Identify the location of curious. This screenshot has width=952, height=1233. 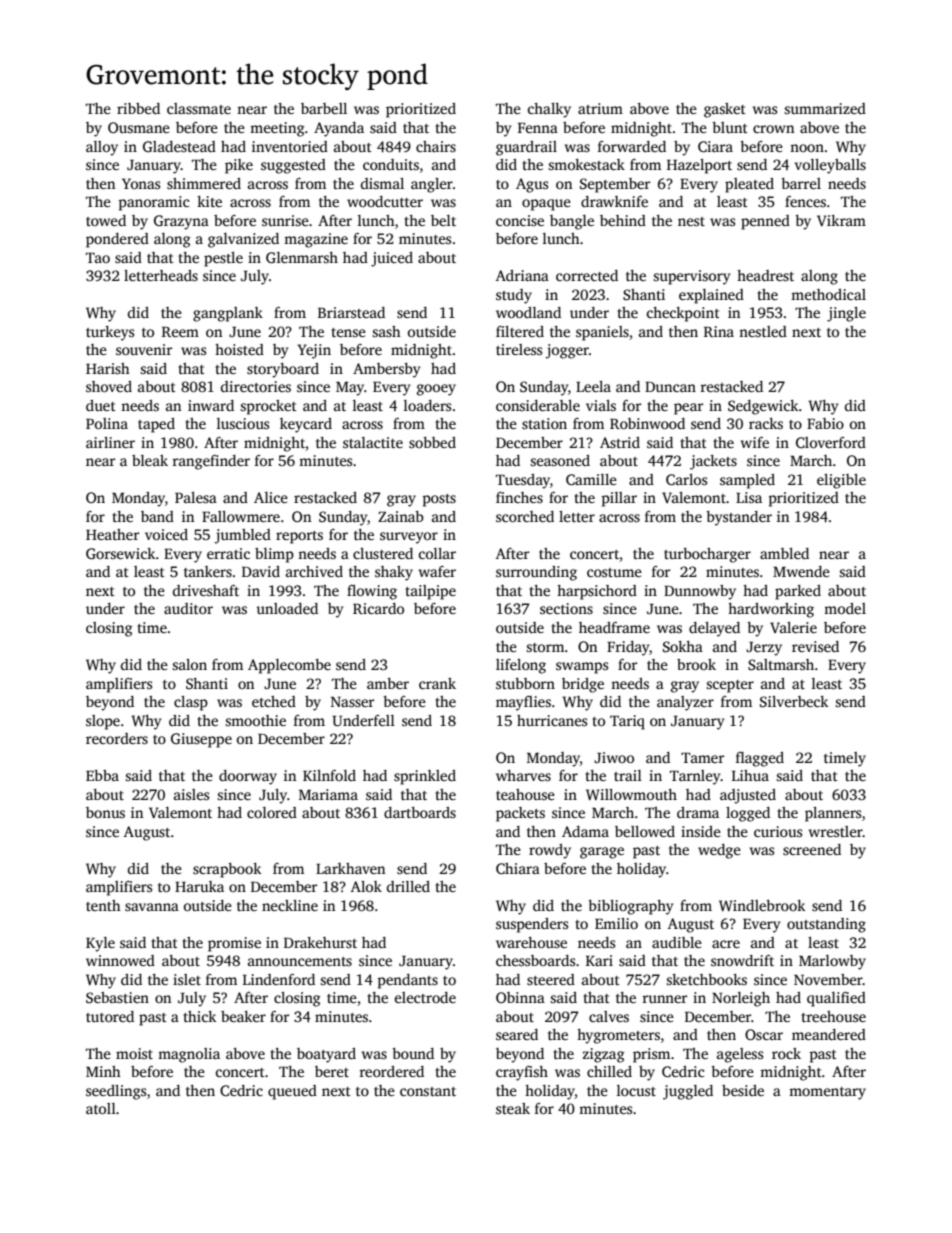
(778, 831).
